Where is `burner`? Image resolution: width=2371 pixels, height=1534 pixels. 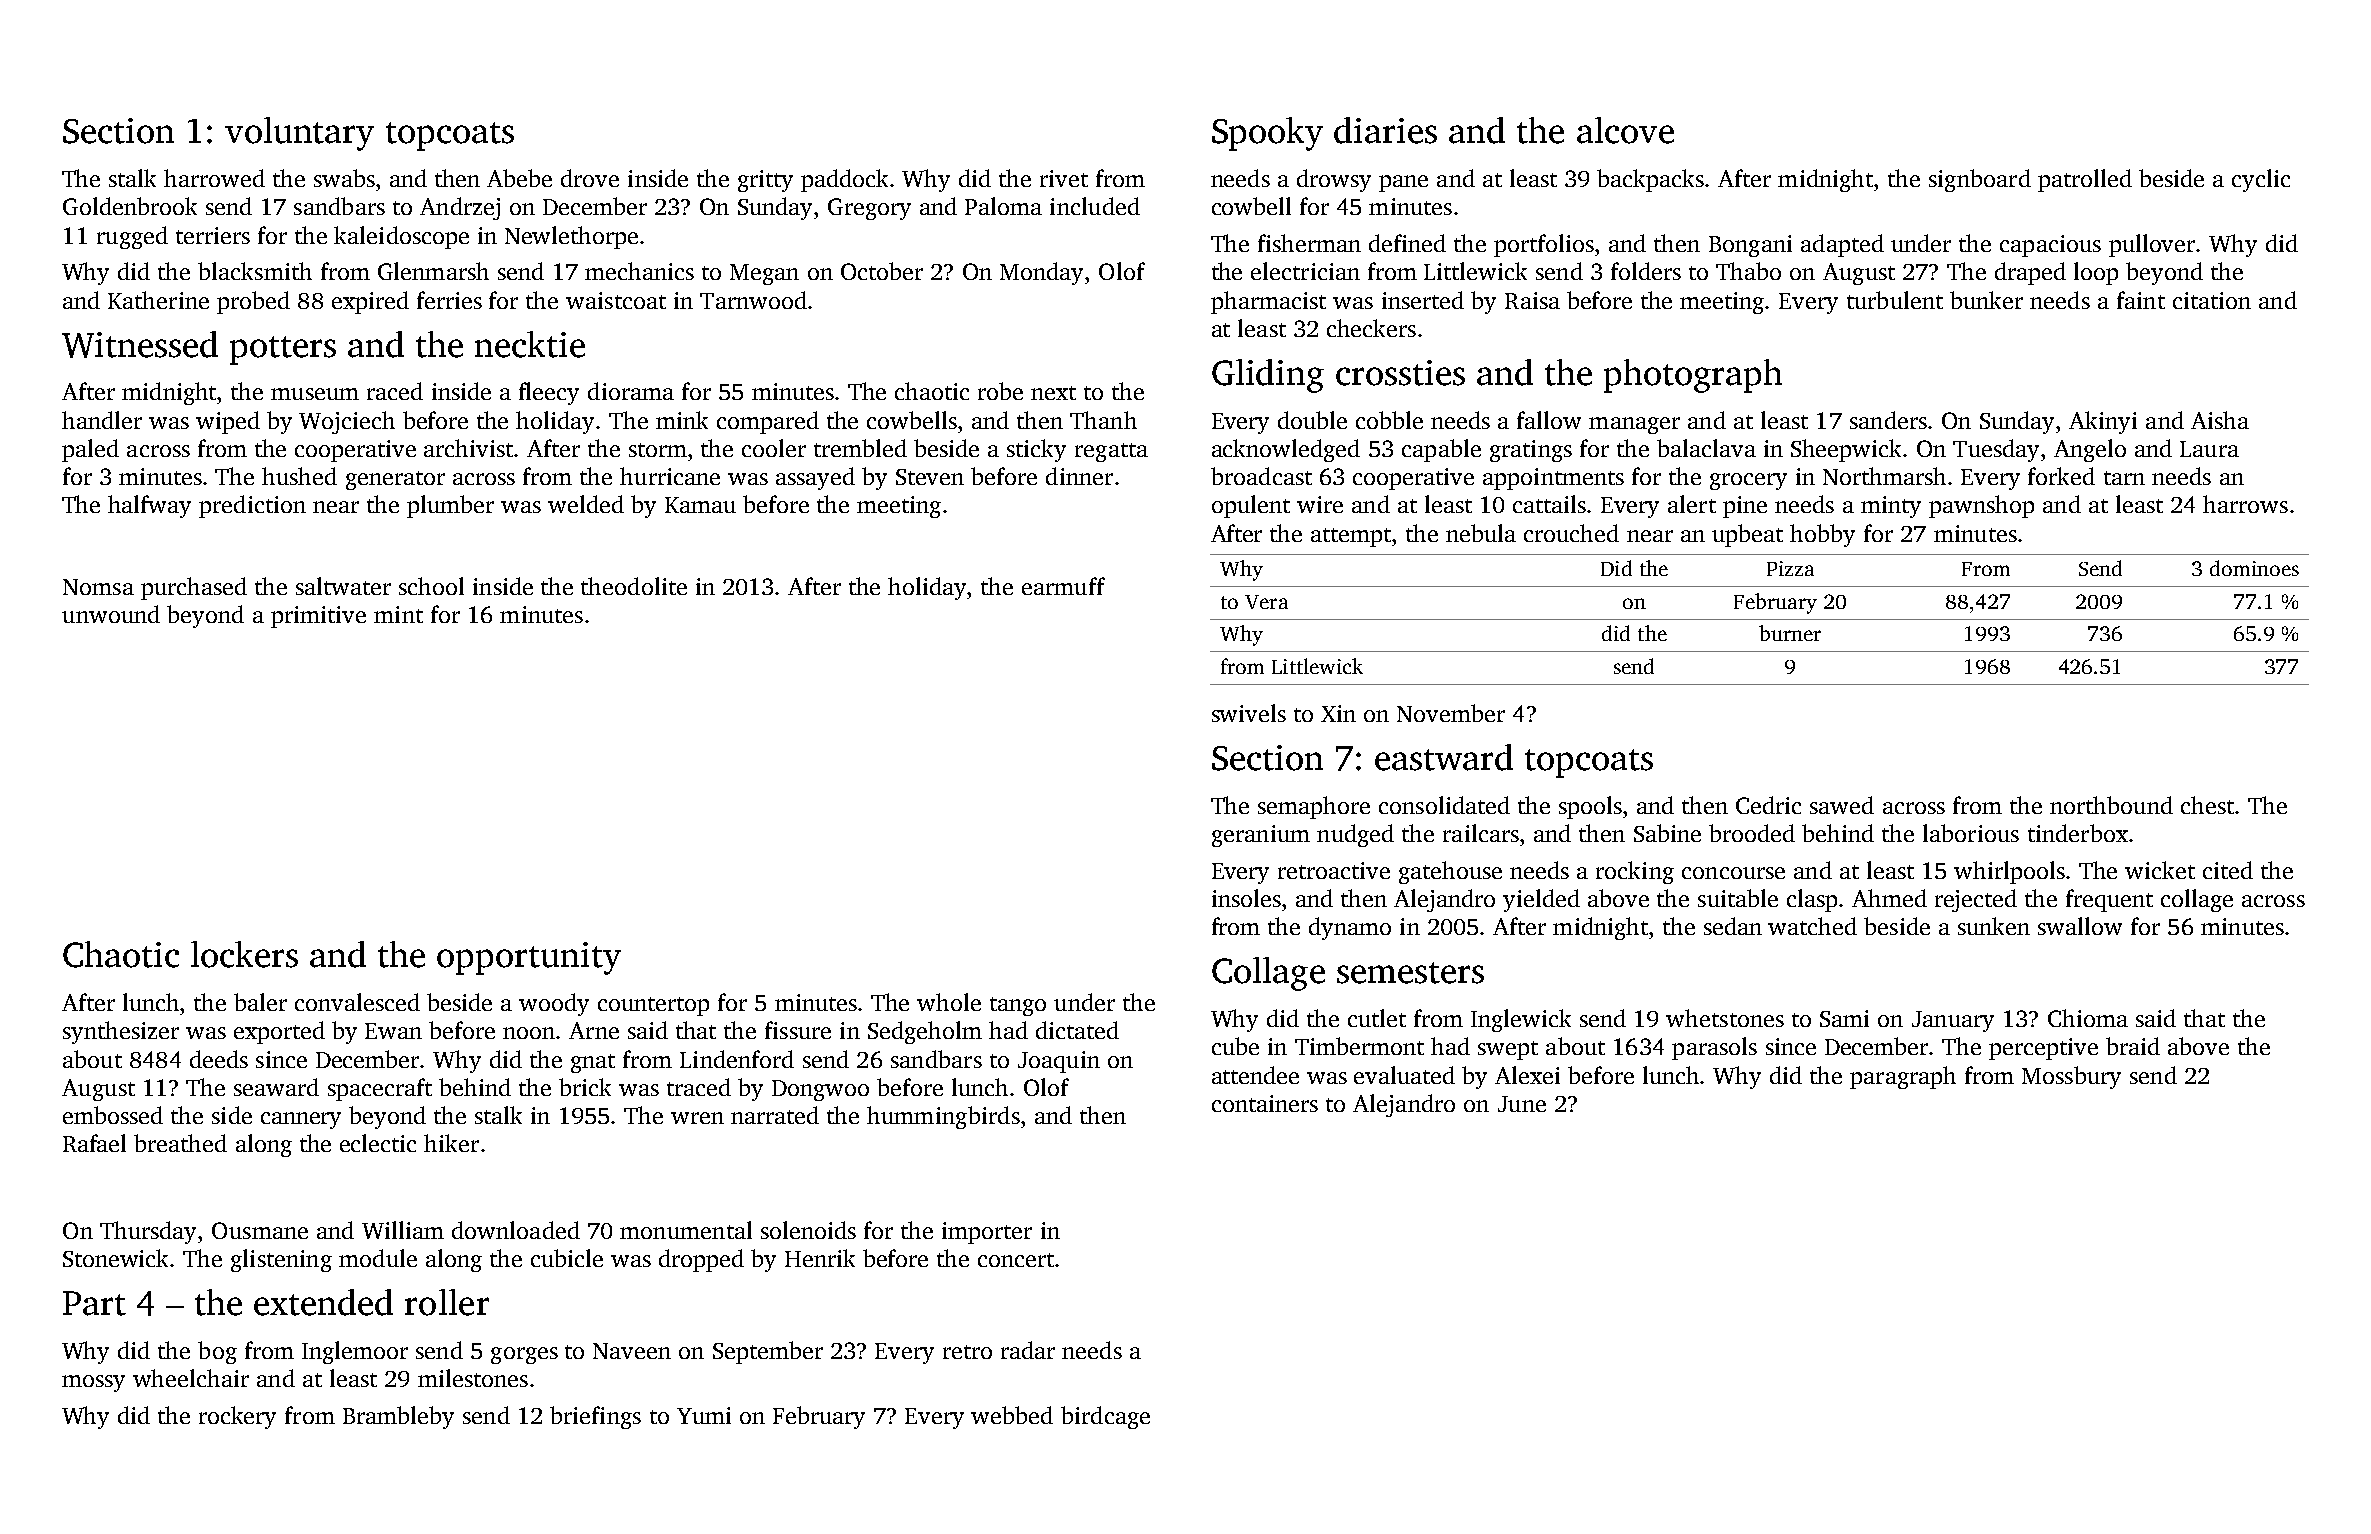 burner is located at coordinates (1790, 633).
